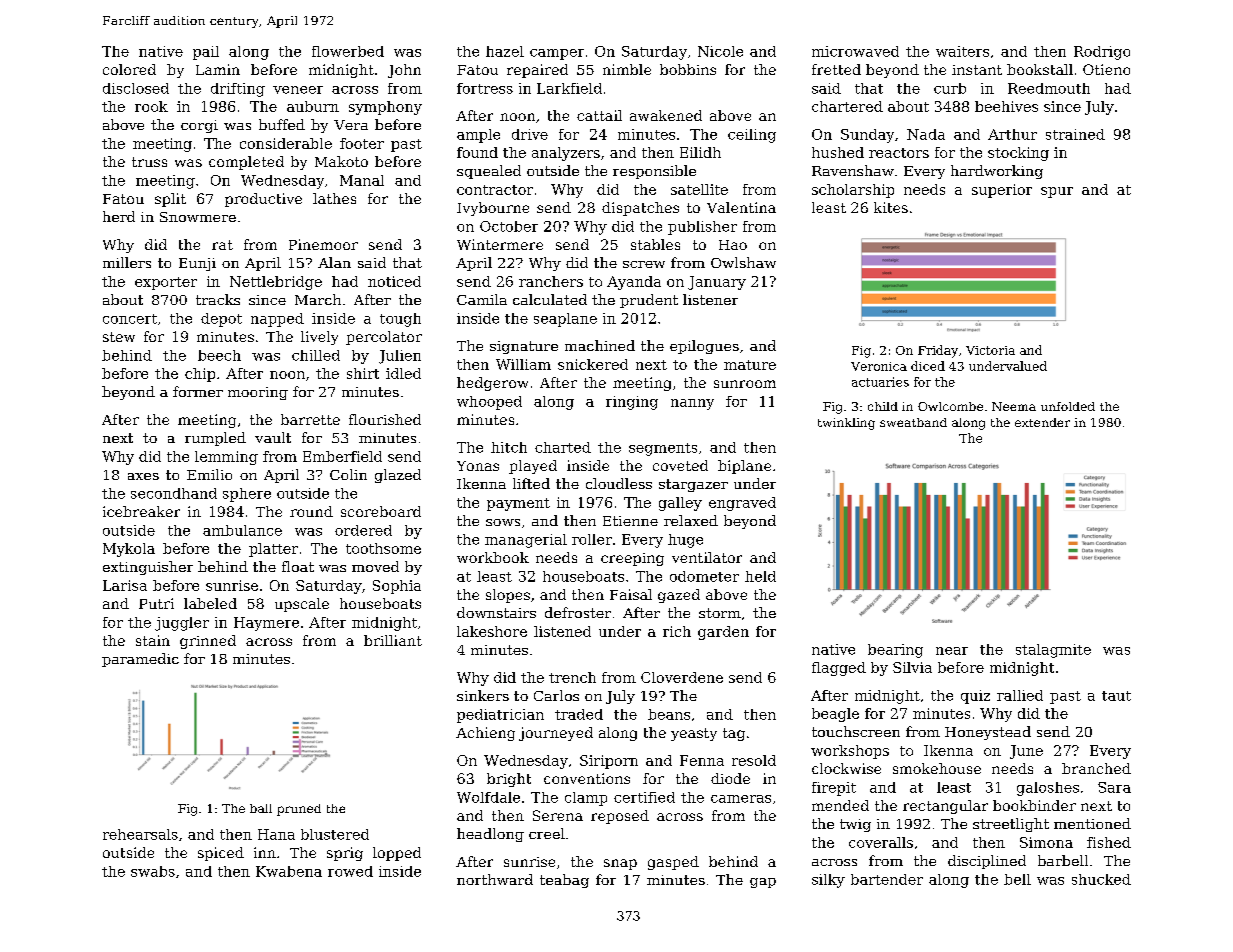 The height and width of the screenshot is (952, 1233). What do you see at coordinates (350, 871) in the screenshot?
I see `rowed` at bounding box center [350, 871].
